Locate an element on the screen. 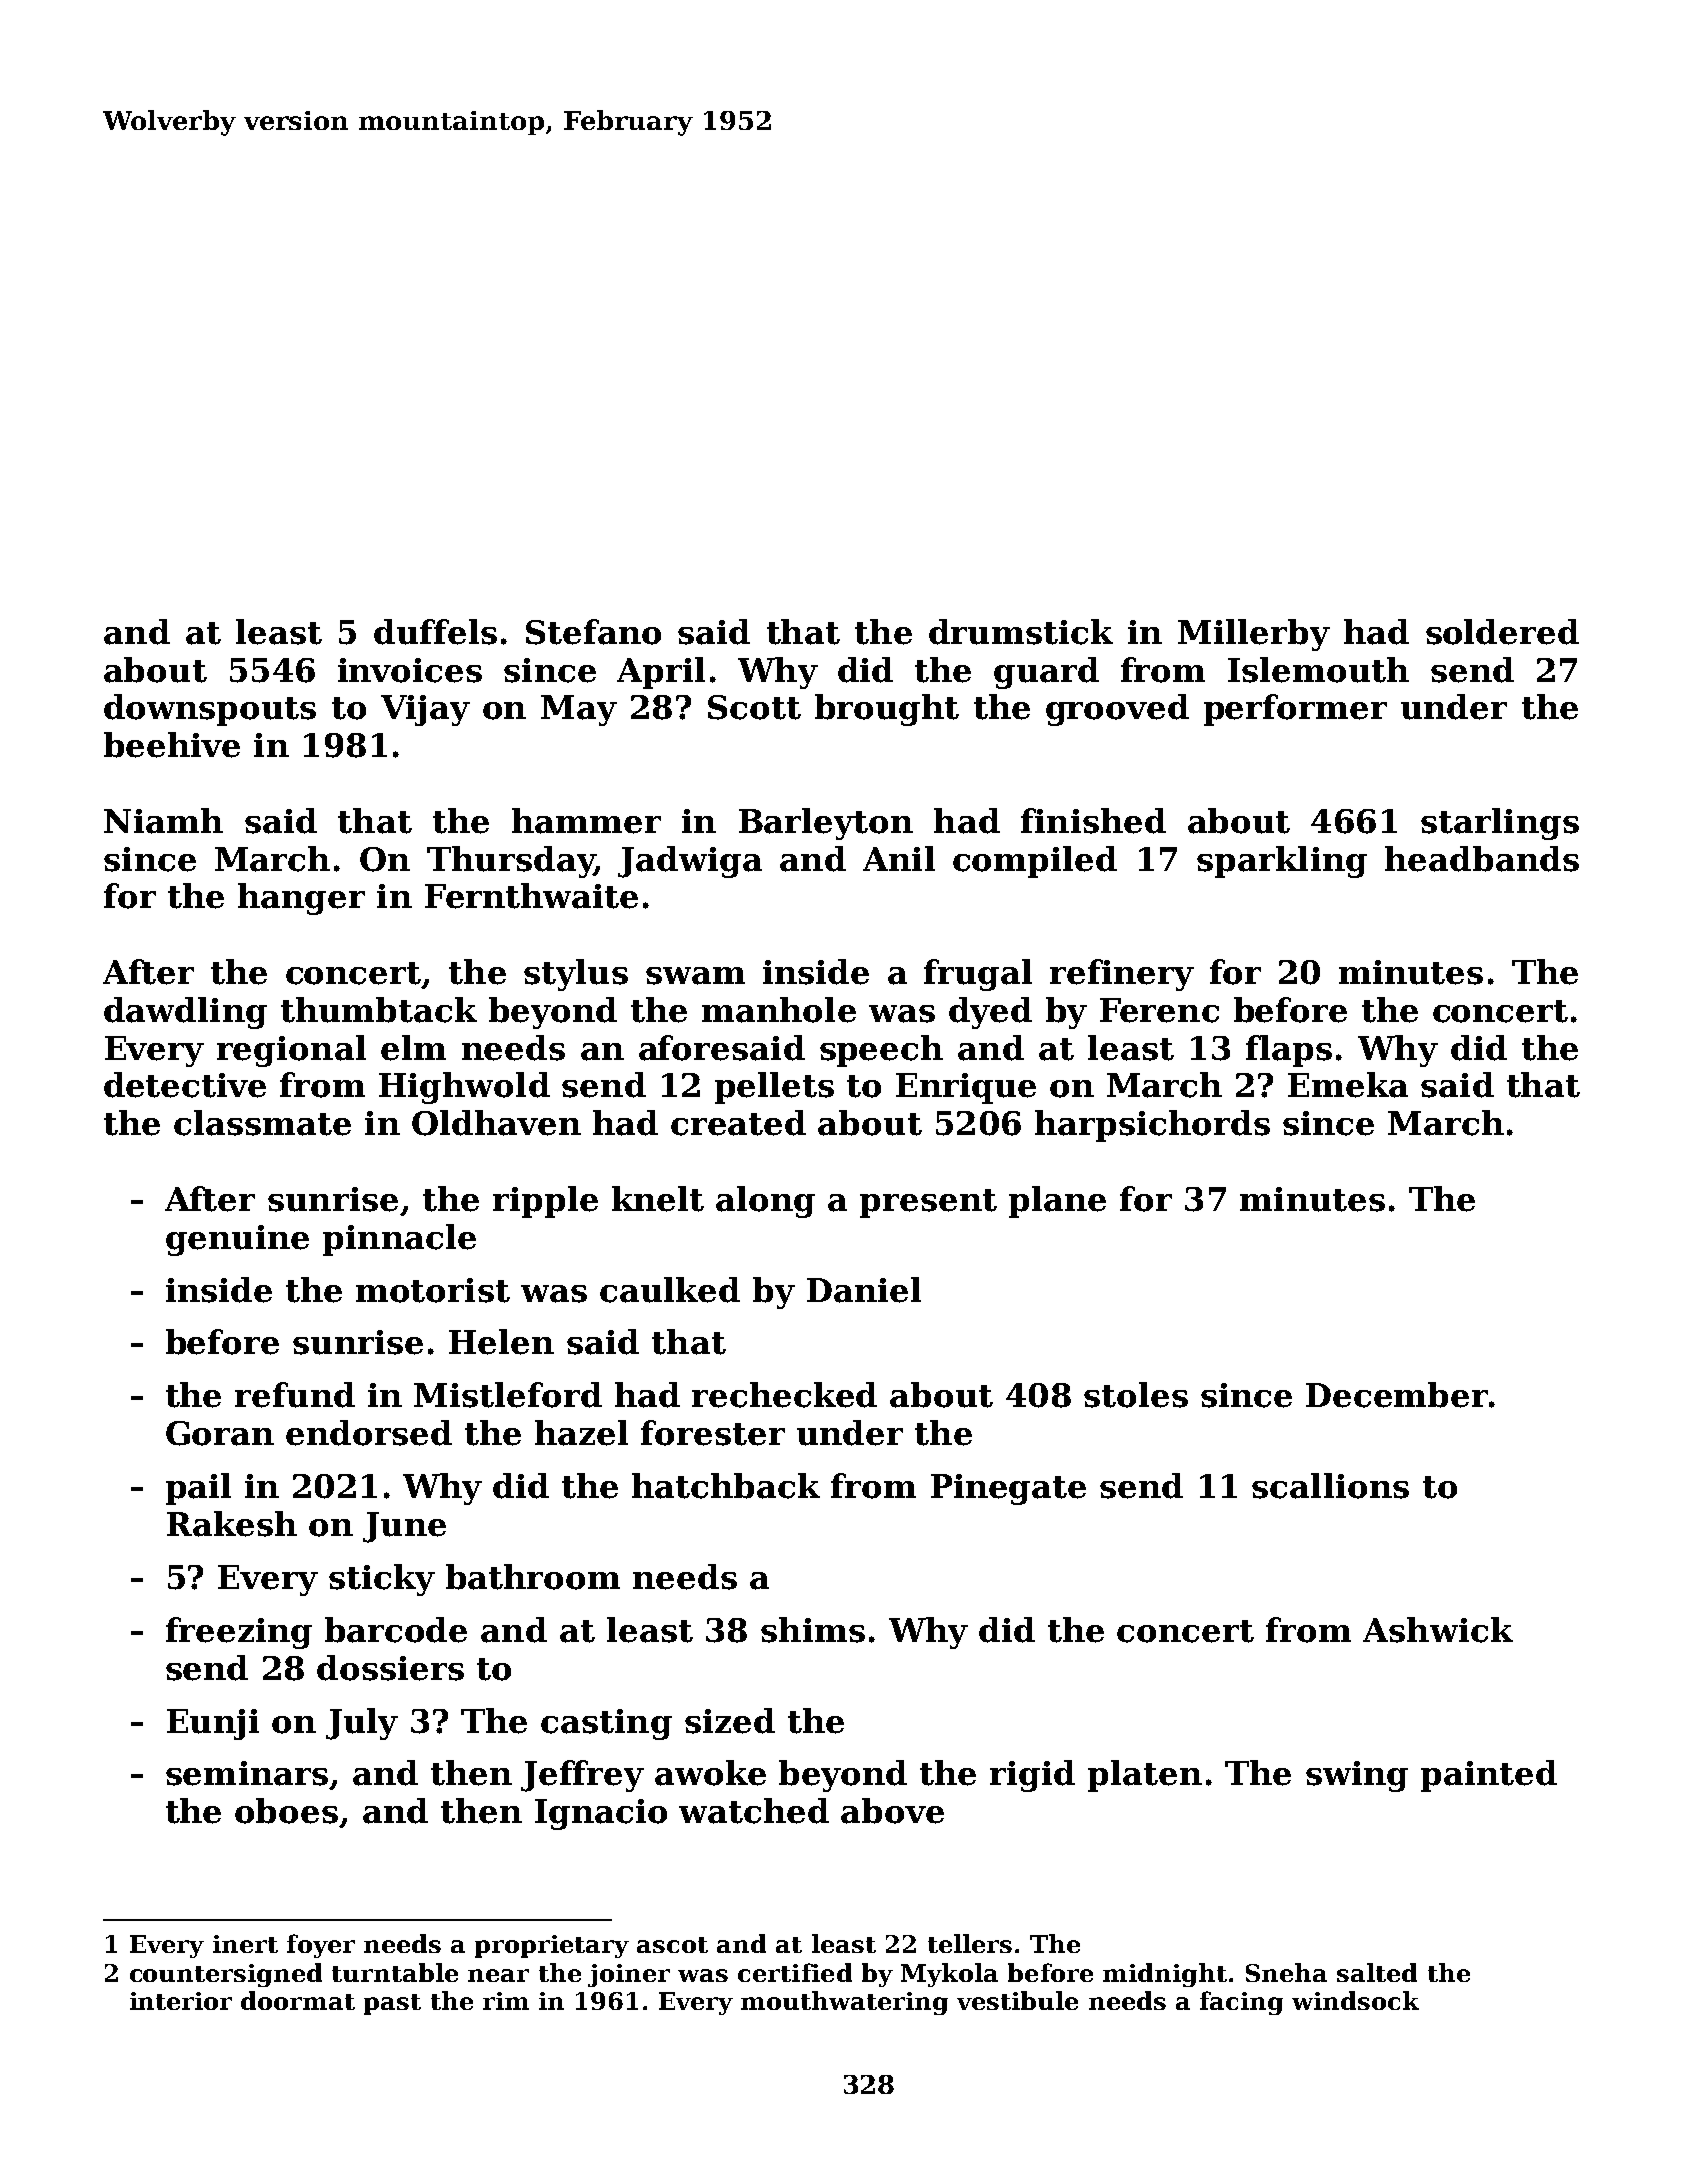 This screenshot has width=1683, height=2178. Daniel is located at coordinates (864, 1290).
